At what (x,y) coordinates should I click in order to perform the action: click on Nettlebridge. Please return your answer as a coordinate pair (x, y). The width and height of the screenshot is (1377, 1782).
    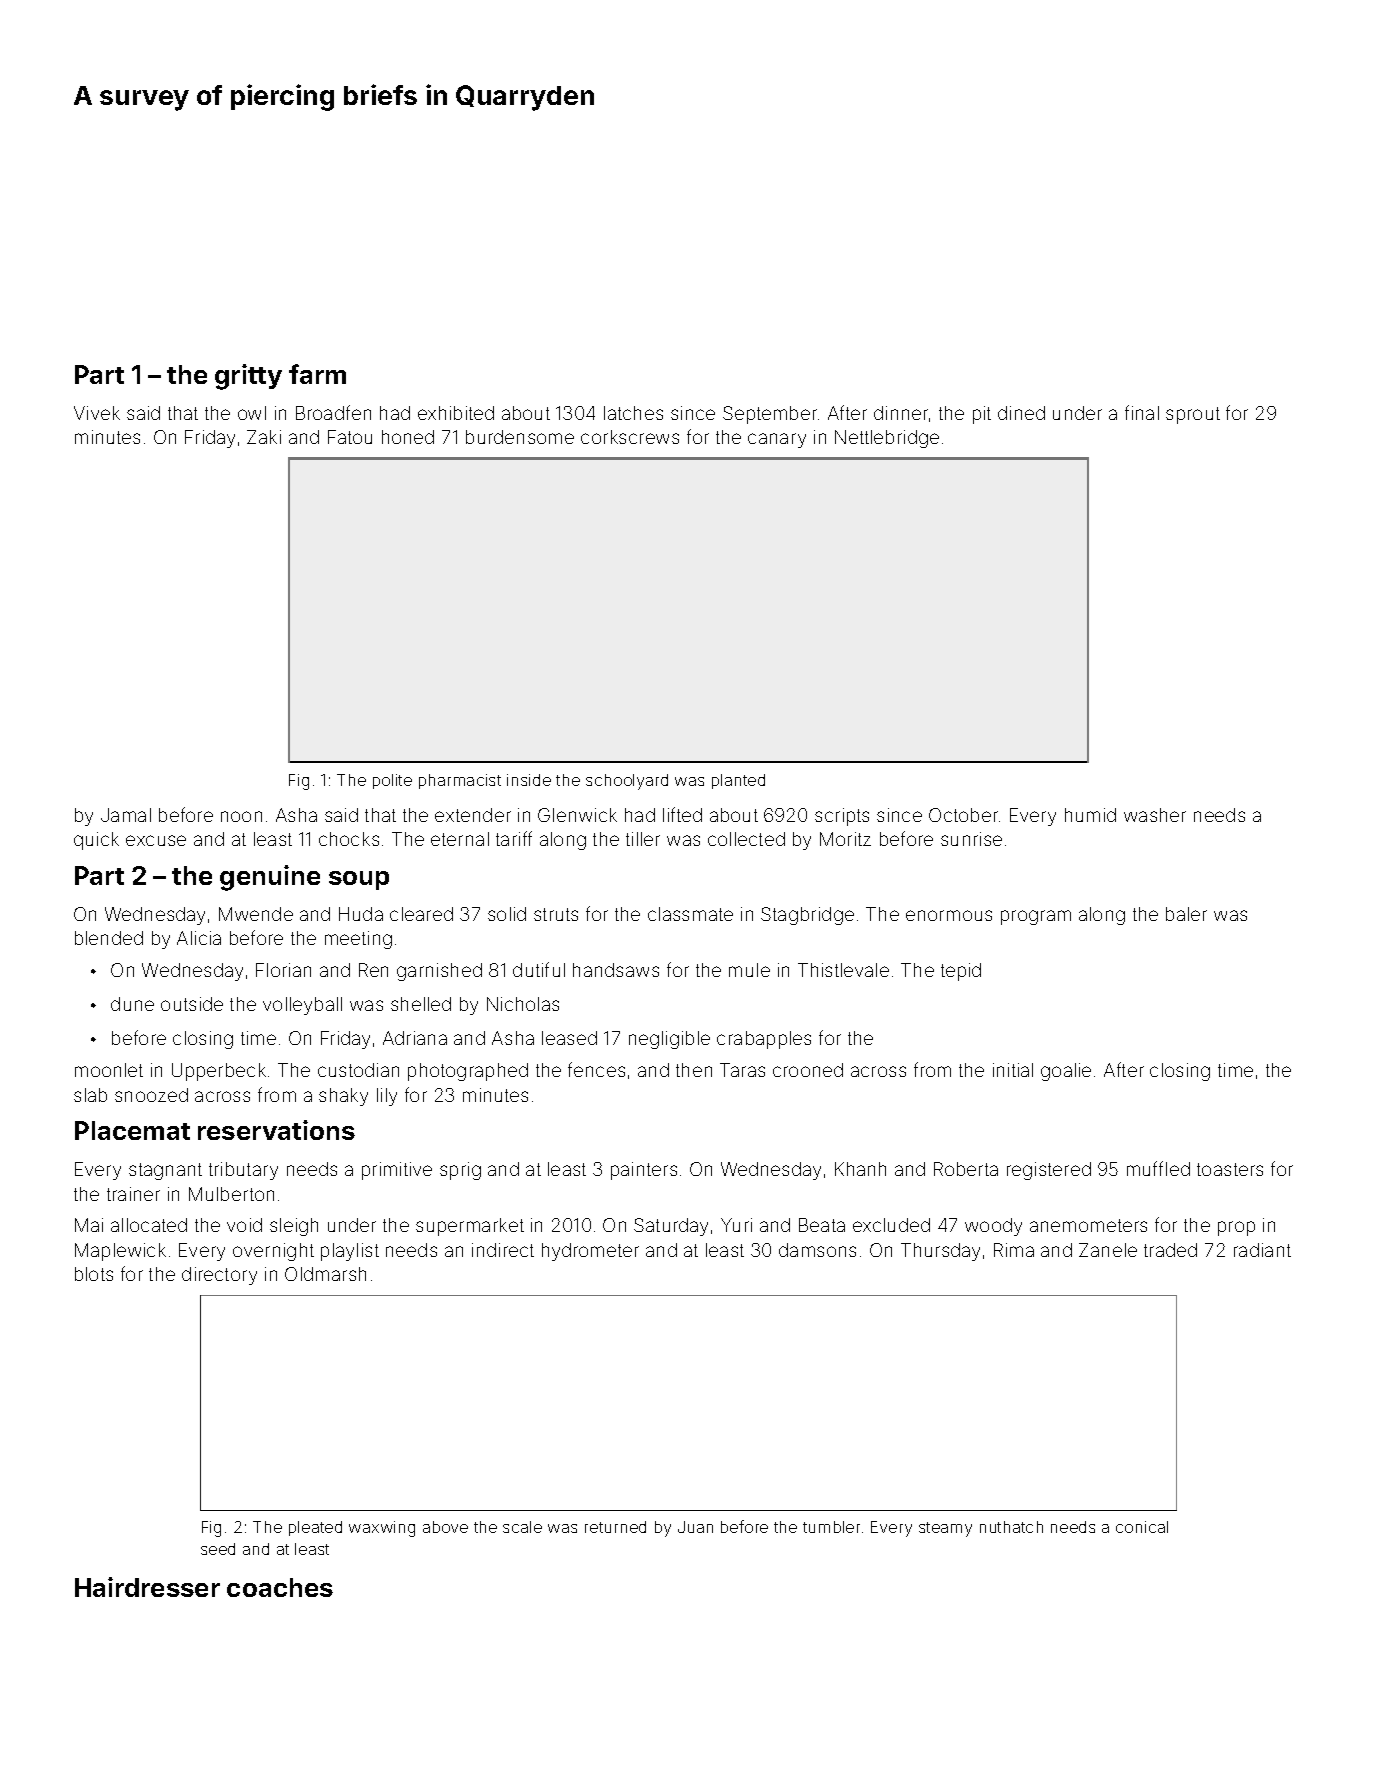
    Looking at the image, I should click on (887, 439).
